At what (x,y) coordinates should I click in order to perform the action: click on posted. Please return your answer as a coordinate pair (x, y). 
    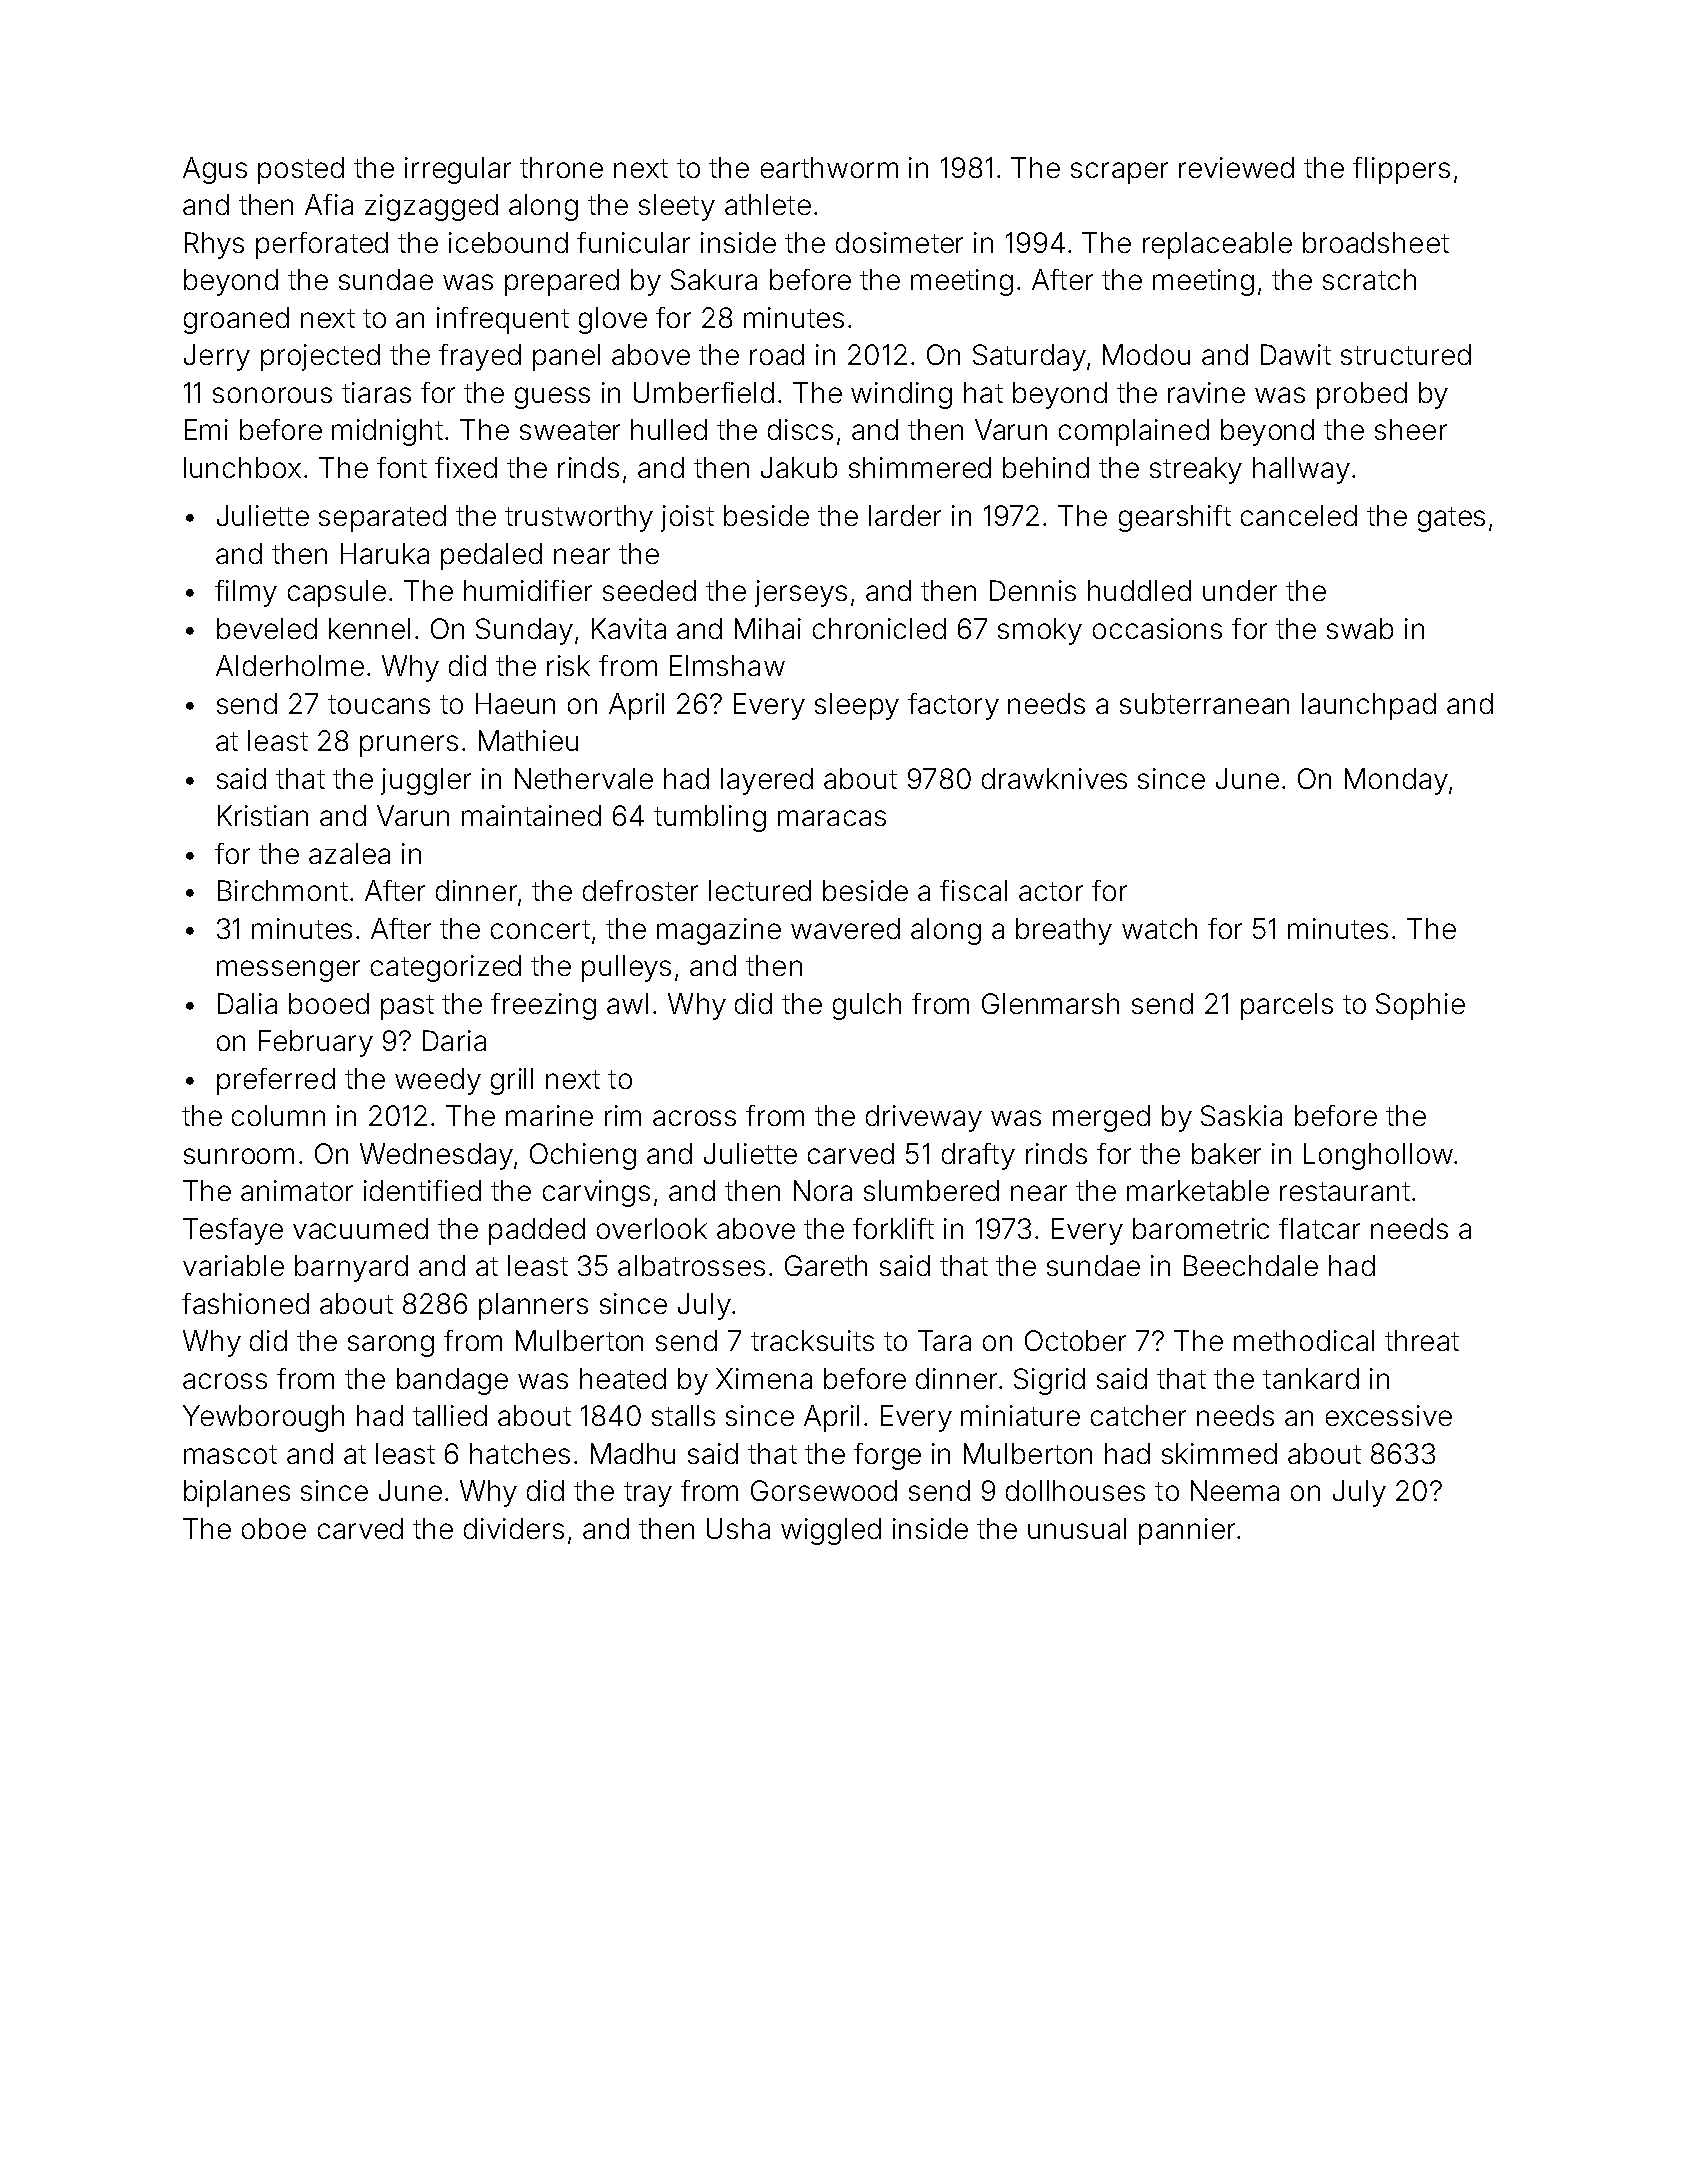
    Looking at the image, I should click on (301, 170).
